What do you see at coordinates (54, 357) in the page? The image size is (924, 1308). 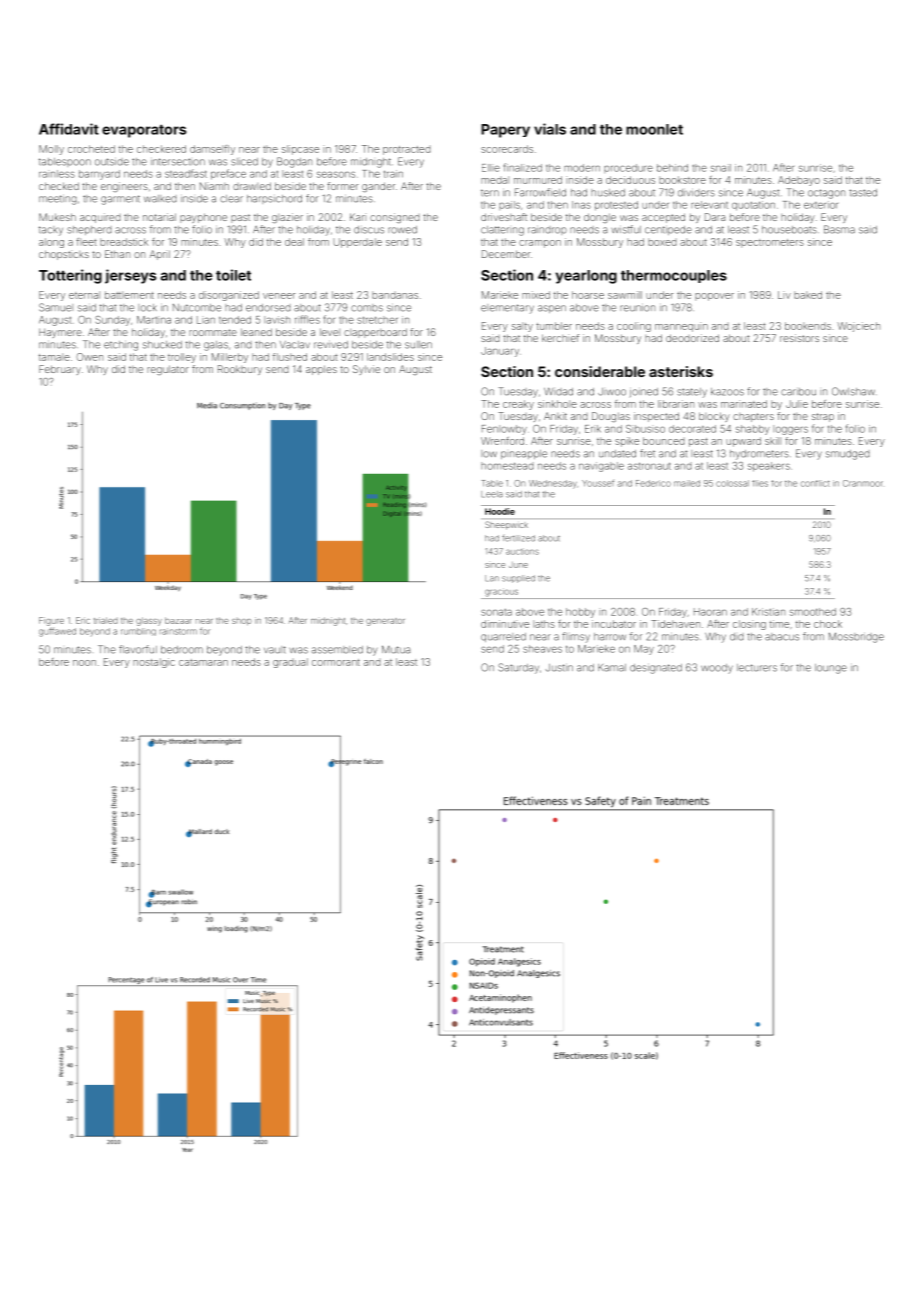 I see `tamale` at bounding box center [54, 357].
